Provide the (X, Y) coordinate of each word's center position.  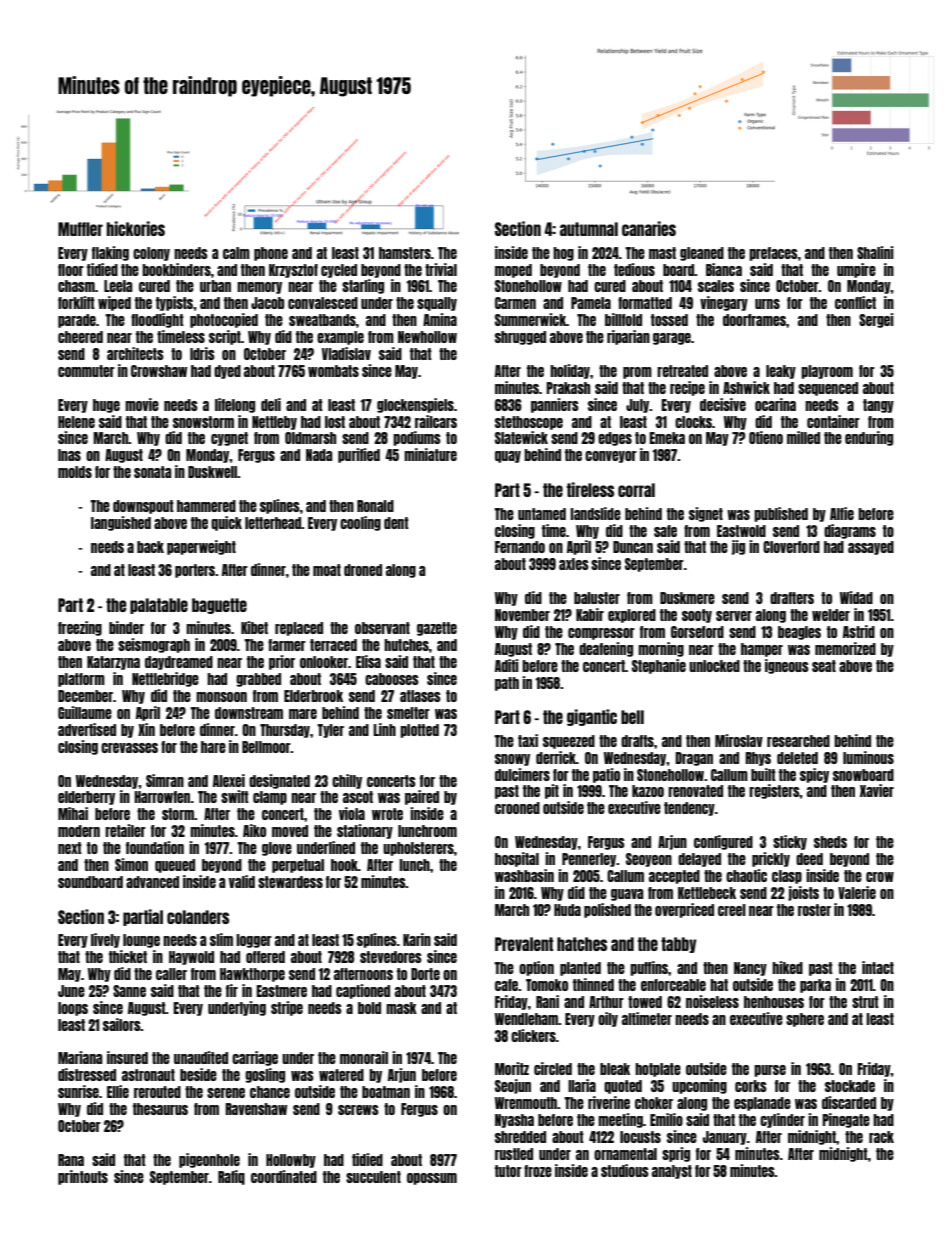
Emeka (667, 438)
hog (563, 254)
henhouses (774, 1002)
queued (175, 866)
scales (716, 286)
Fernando (520, 547)
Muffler (80, 229)
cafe (507, 985)
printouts (83, 1177)
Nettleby (274, 423)
